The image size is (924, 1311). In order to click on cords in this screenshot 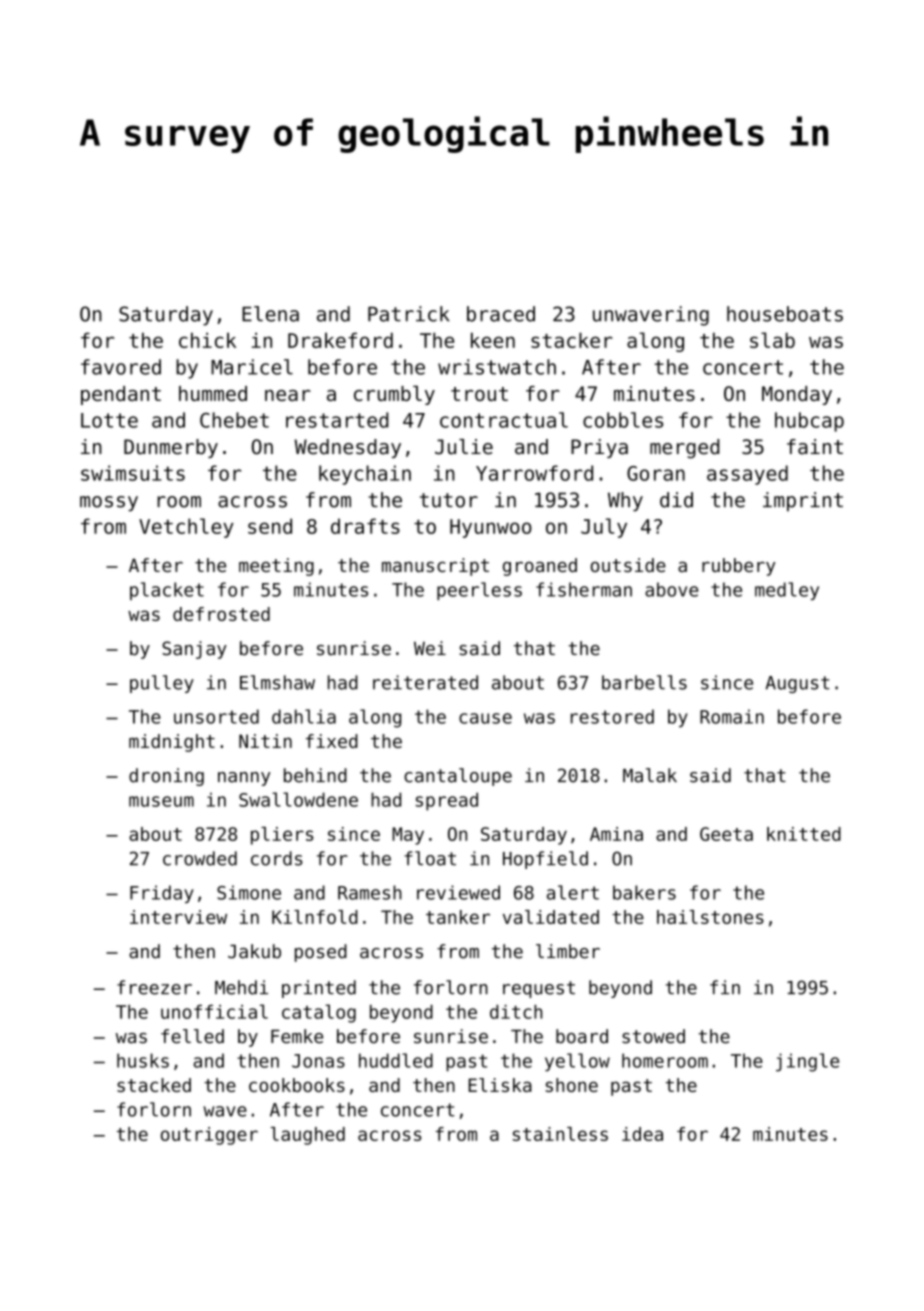, I will do `click(277, 858)`.
